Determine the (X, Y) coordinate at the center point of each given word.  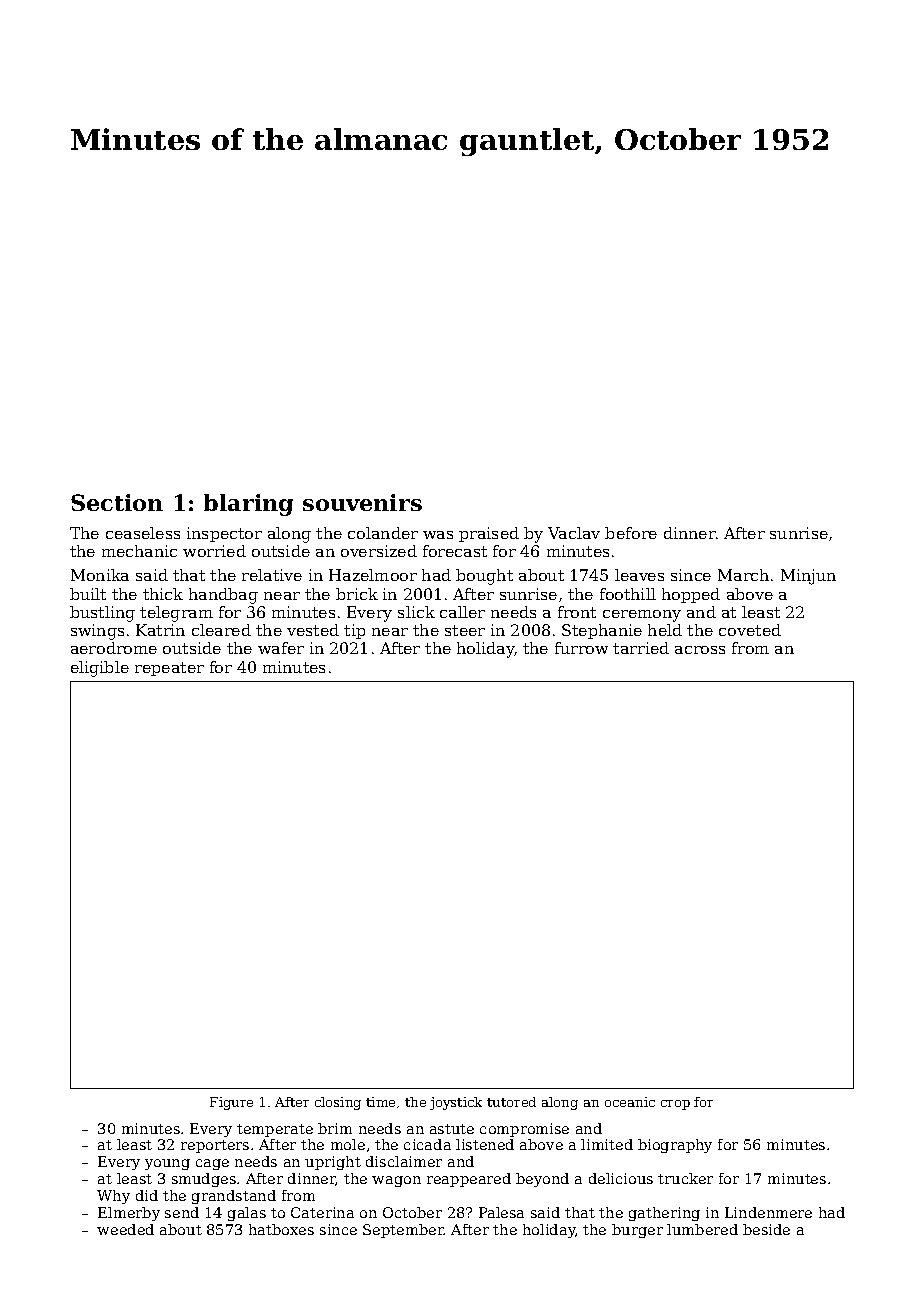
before (631, 533)
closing (338, 1103)
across (700, 650)
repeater (169, 669)
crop (675, 1105)
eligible (100, 669)
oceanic (630, 1102)
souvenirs (362, 502)
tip (354, 631)
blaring (248, 505)
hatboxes (281, 1229)
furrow (581, 648)
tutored (511, 1102)
